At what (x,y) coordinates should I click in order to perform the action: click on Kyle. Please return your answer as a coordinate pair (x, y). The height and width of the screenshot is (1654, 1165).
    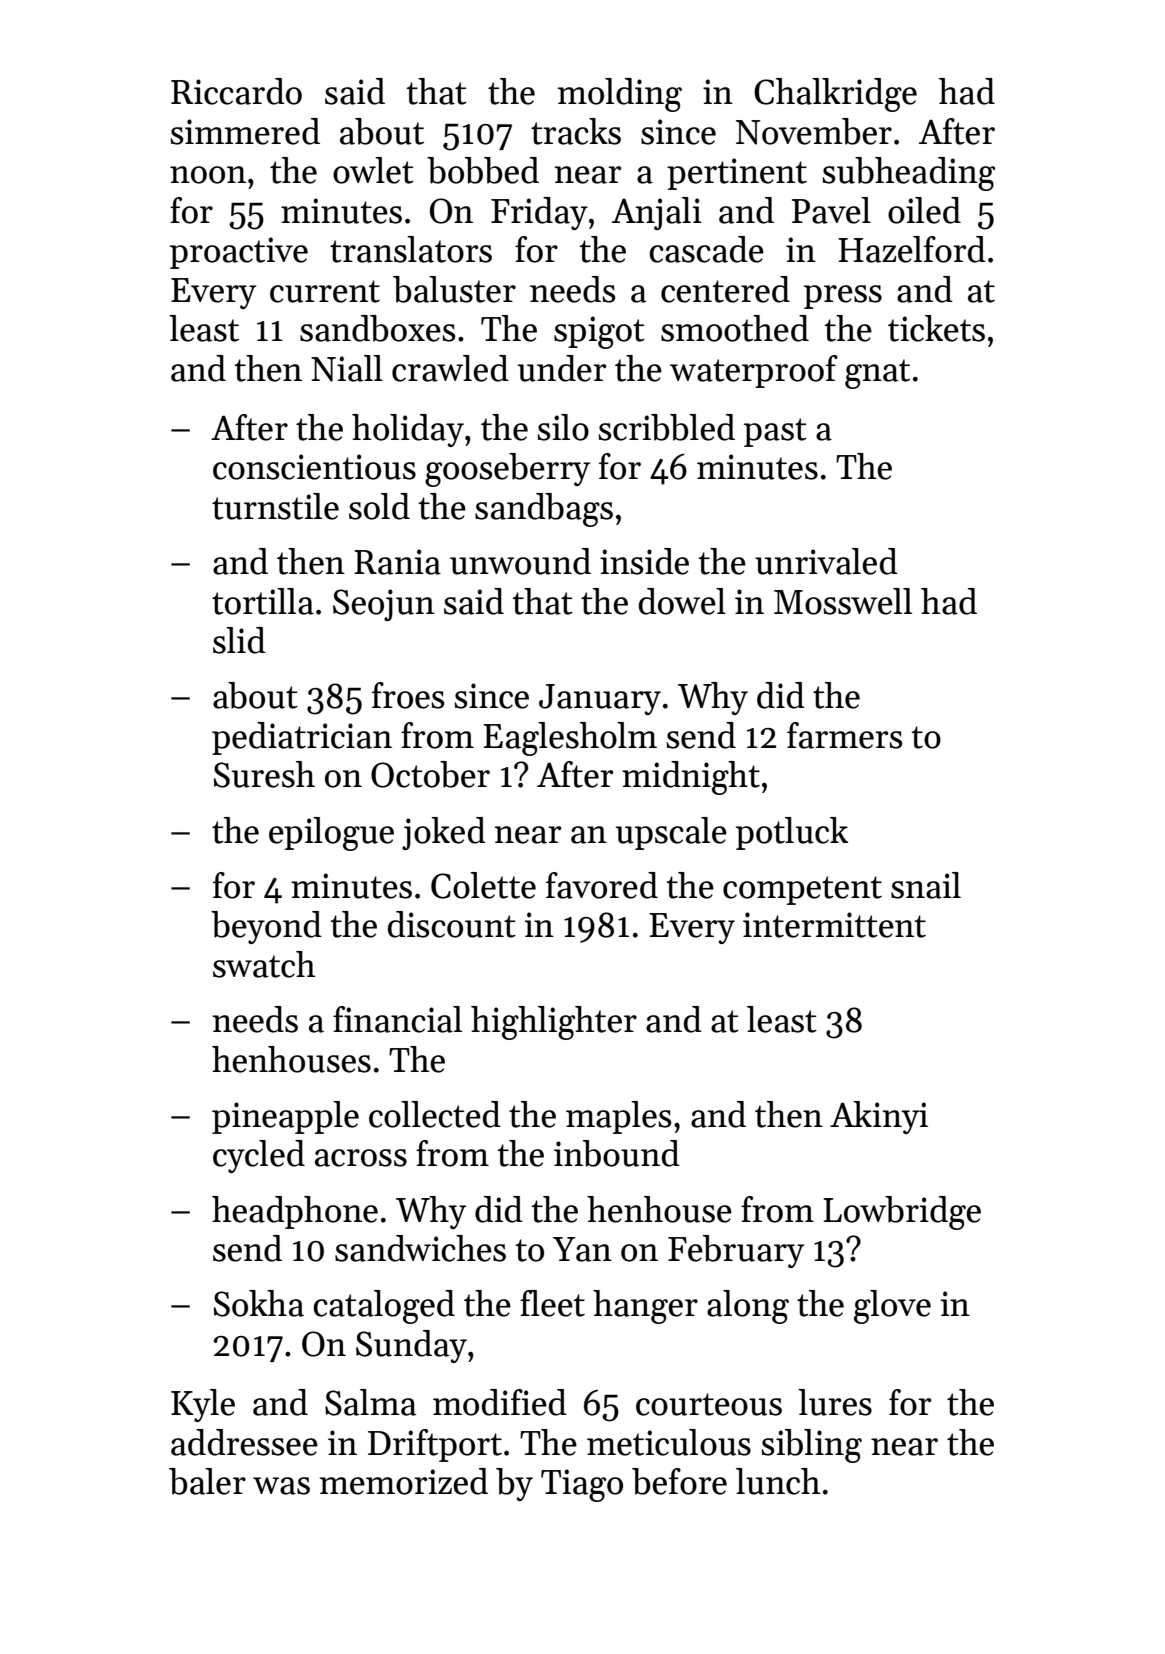
    Looking at the image, I should click on (203, 1405).
